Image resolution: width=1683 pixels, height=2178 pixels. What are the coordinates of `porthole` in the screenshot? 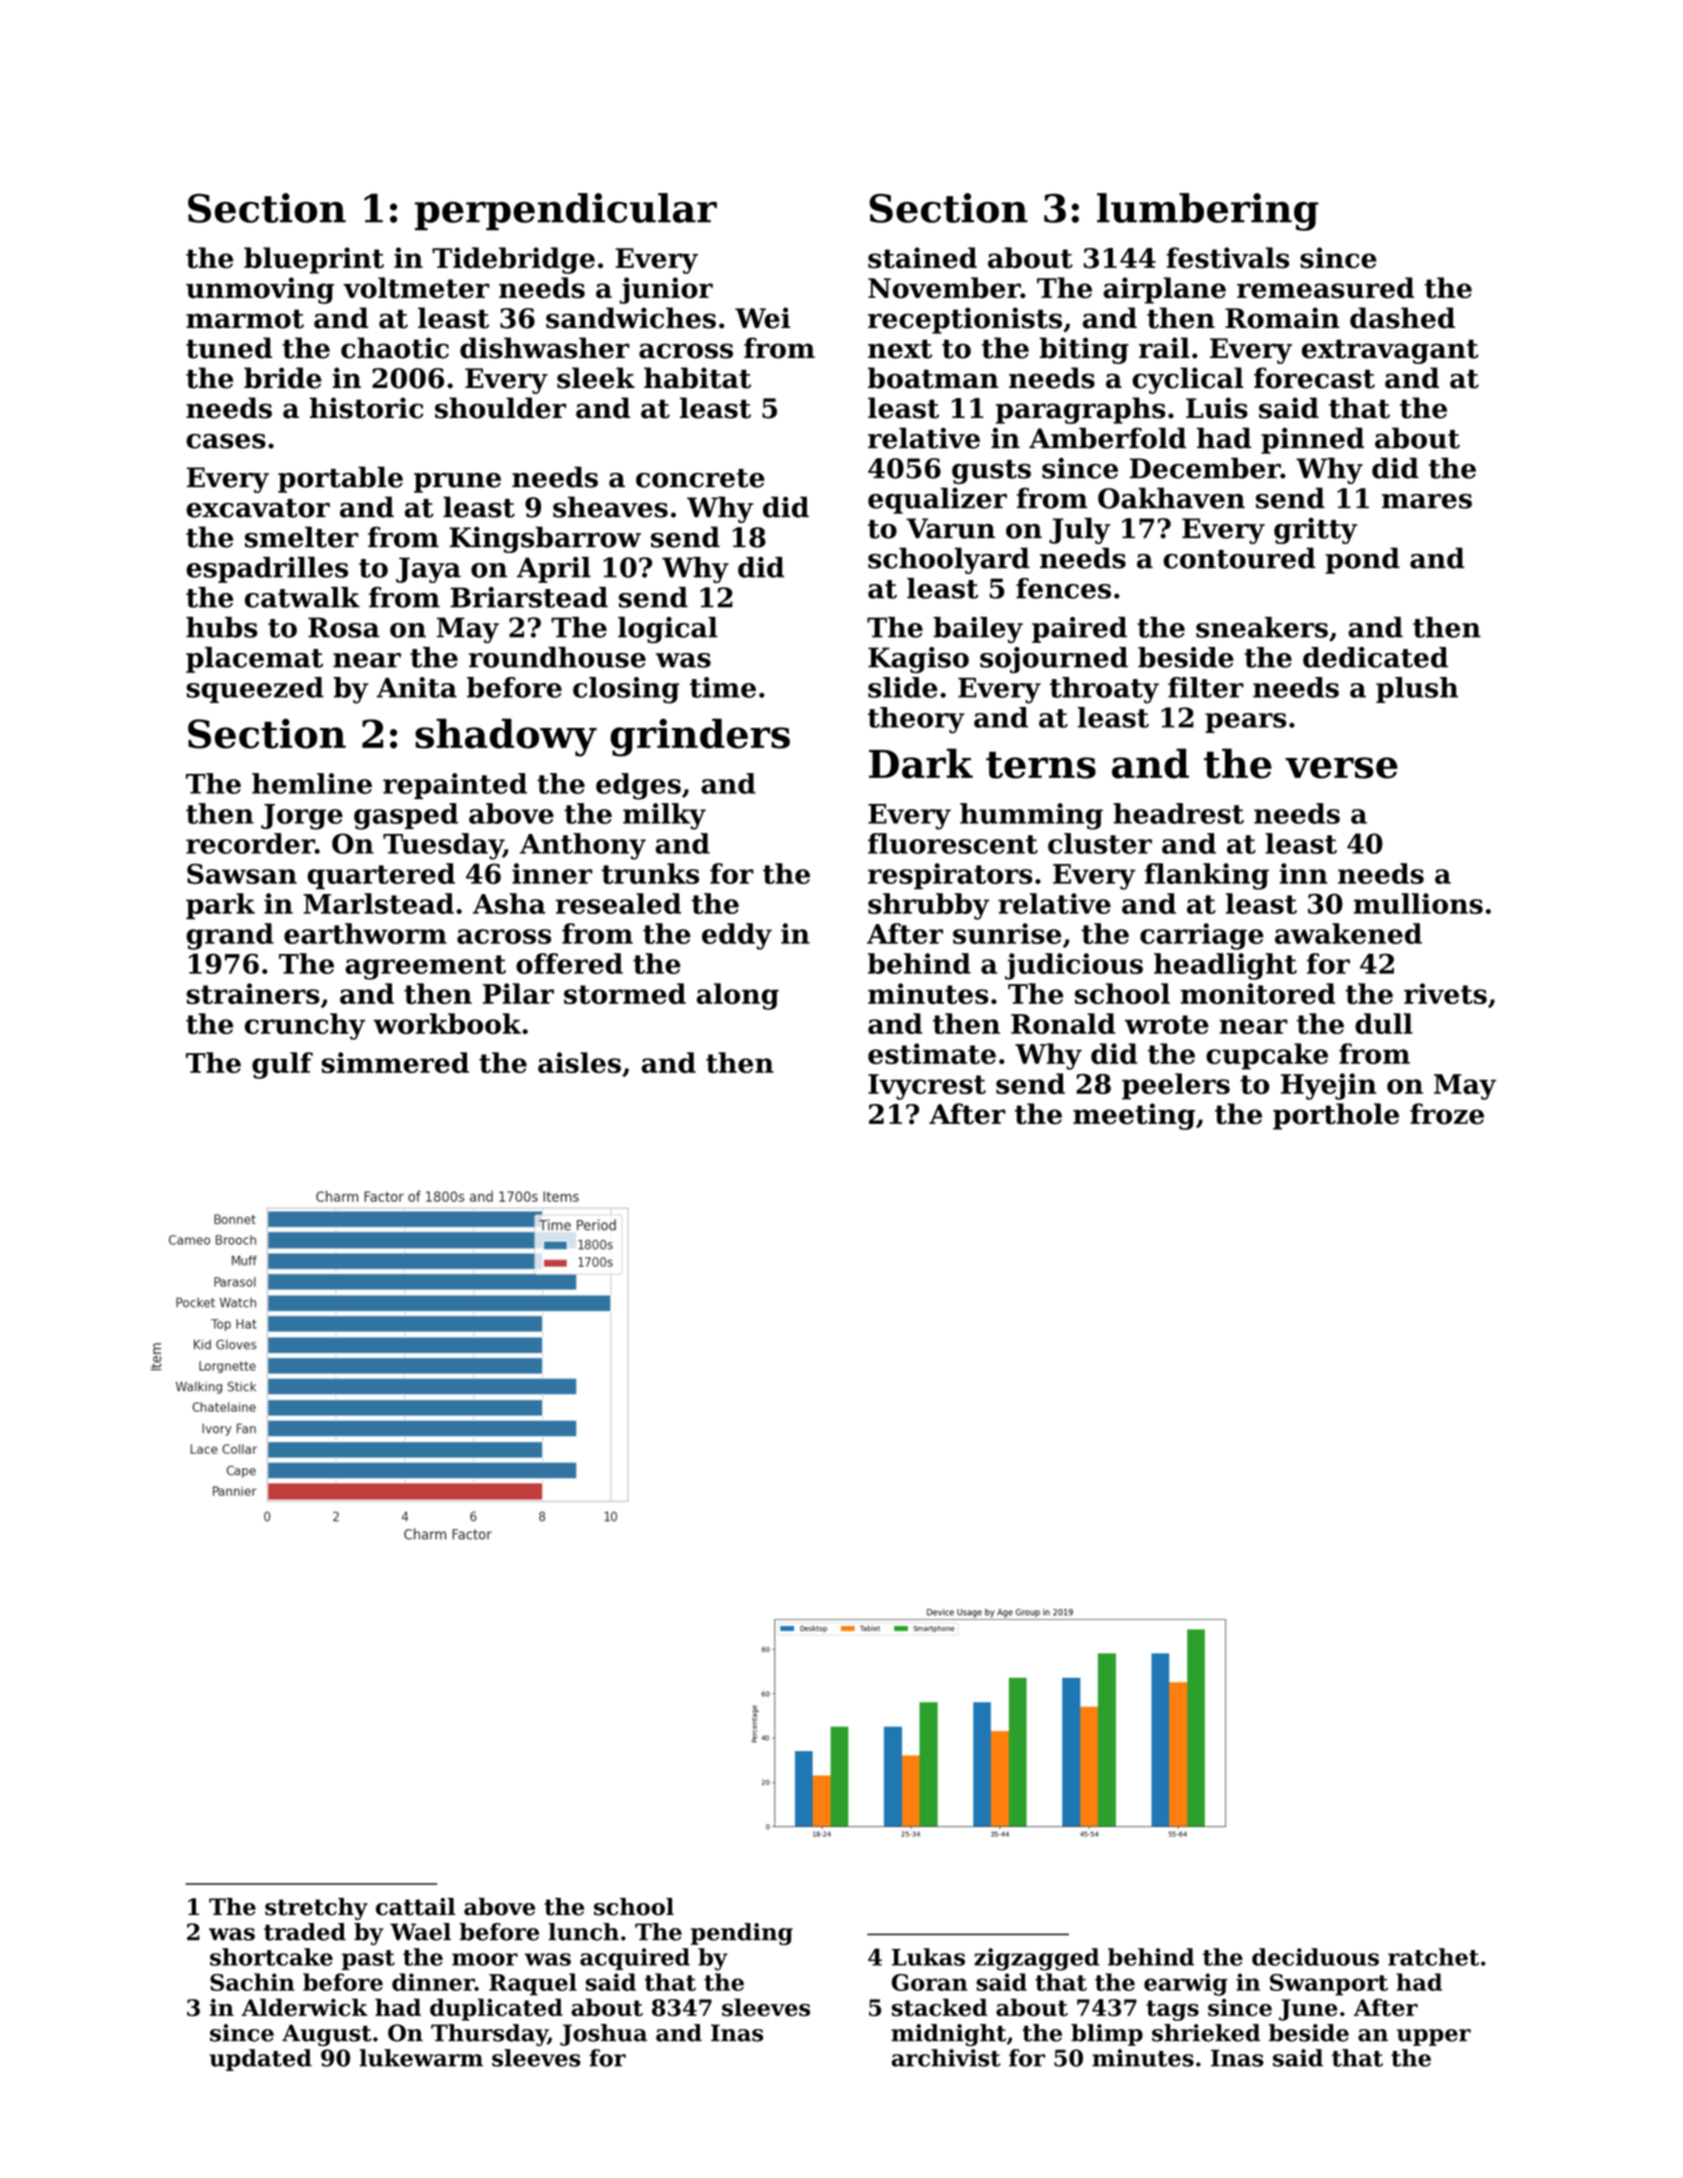 It's located at (1336, 1116).
